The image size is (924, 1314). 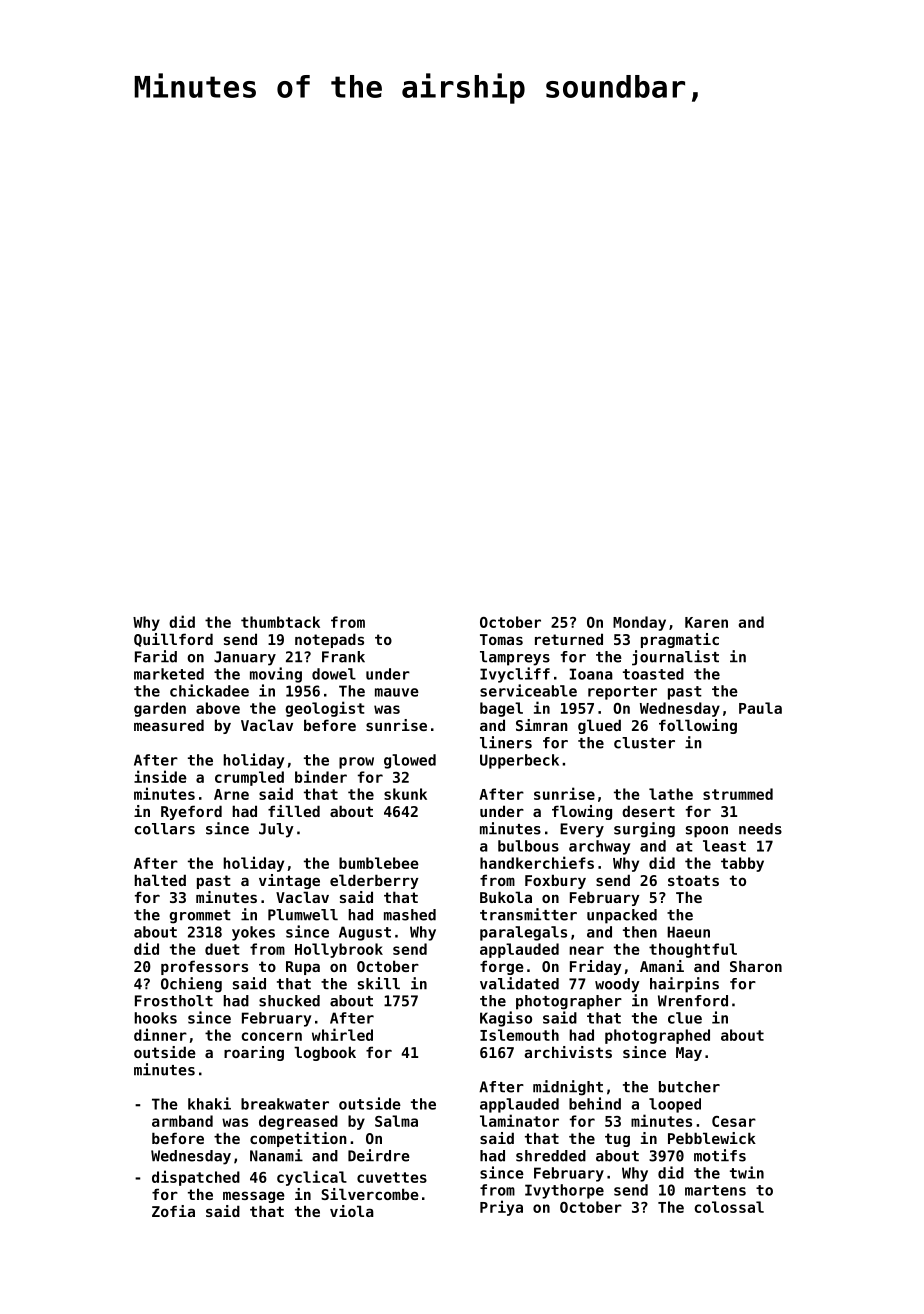 What do you see at coordinates (276, 830) in the page?
I see `July` at bounding box center [276, 830].
